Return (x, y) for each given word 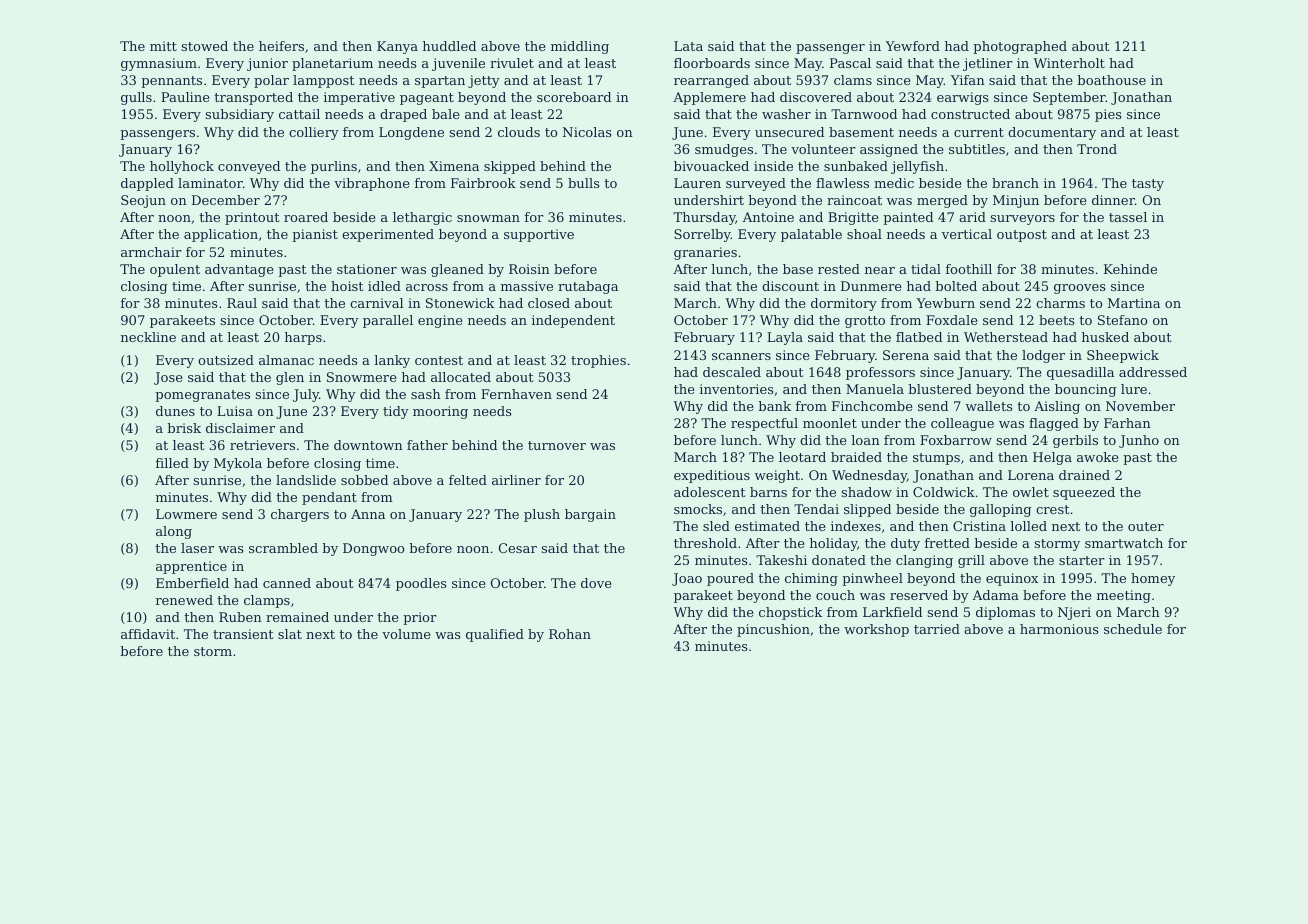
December (226, 200)
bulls (584, 183)
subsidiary (239, 115)
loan (865, 440)
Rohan (570, 634)
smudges (724, 150)
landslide (306, 480)
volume (406, 634)
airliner (516, 480)
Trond (1097, 149)
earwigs (963, 98)
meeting (1124, 596)
